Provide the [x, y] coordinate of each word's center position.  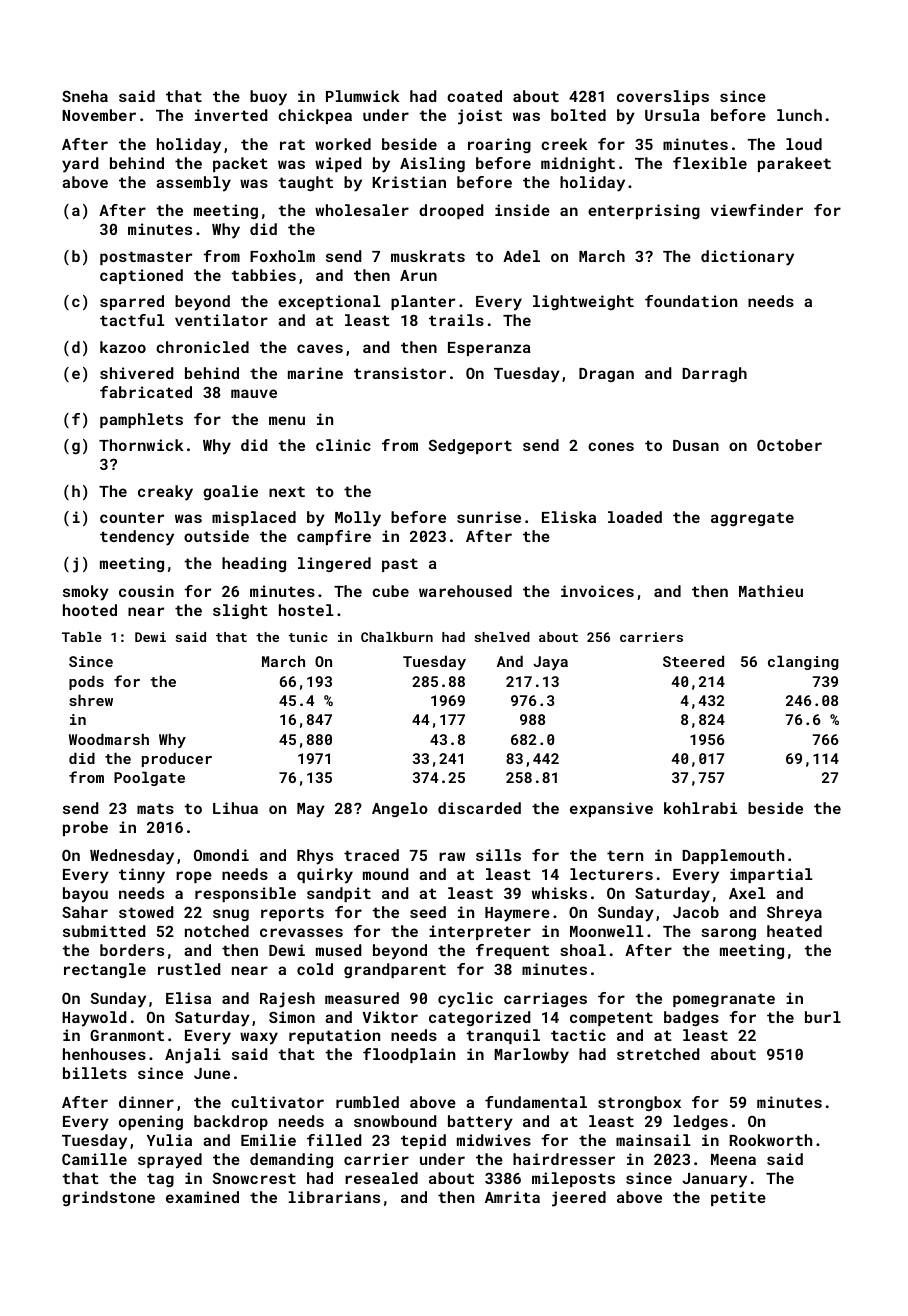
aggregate [752, 519]
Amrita [512, 1197]
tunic [308, 637]
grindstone [108, 1198]
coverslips [663, 97]
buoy [268, 98]
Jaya [550, 663]
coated [474, 96]
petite [738, 1198]
